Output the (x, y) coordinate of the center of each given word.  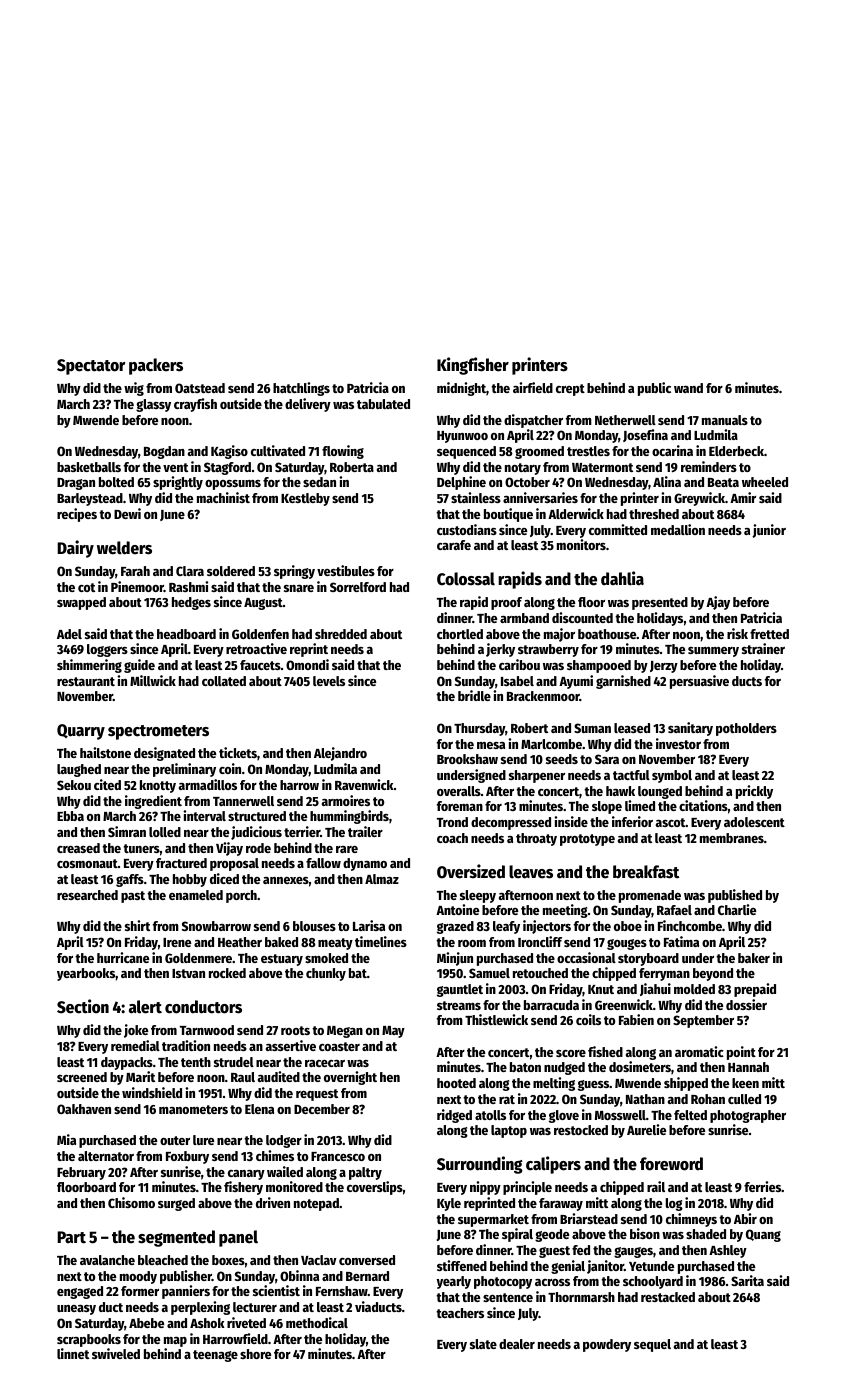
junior (769, 531)
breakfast (646, 872)
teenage (215, 1356)
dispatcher (533, 421)
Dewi (127, 513)
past (133, 897)
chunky (326, 974)
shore (255, 1354)
